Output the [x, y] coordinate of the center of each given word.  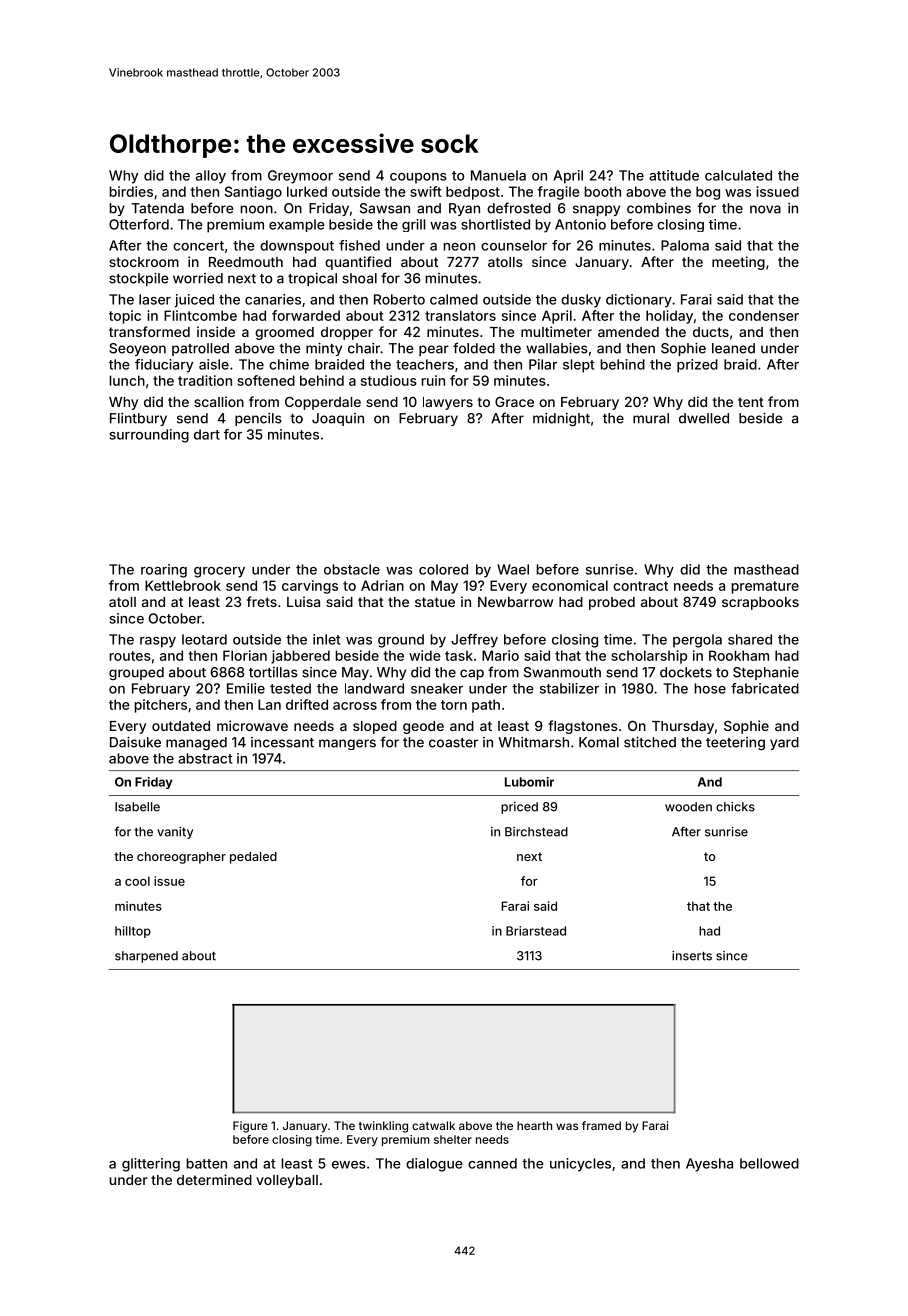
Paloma [685, 245]
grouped [136, 673]
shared [750, 639]
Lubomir [529, 782]
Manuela [498, 175]
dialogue [434, 1165]
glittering [151, 1165]
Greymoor [300, 177]
